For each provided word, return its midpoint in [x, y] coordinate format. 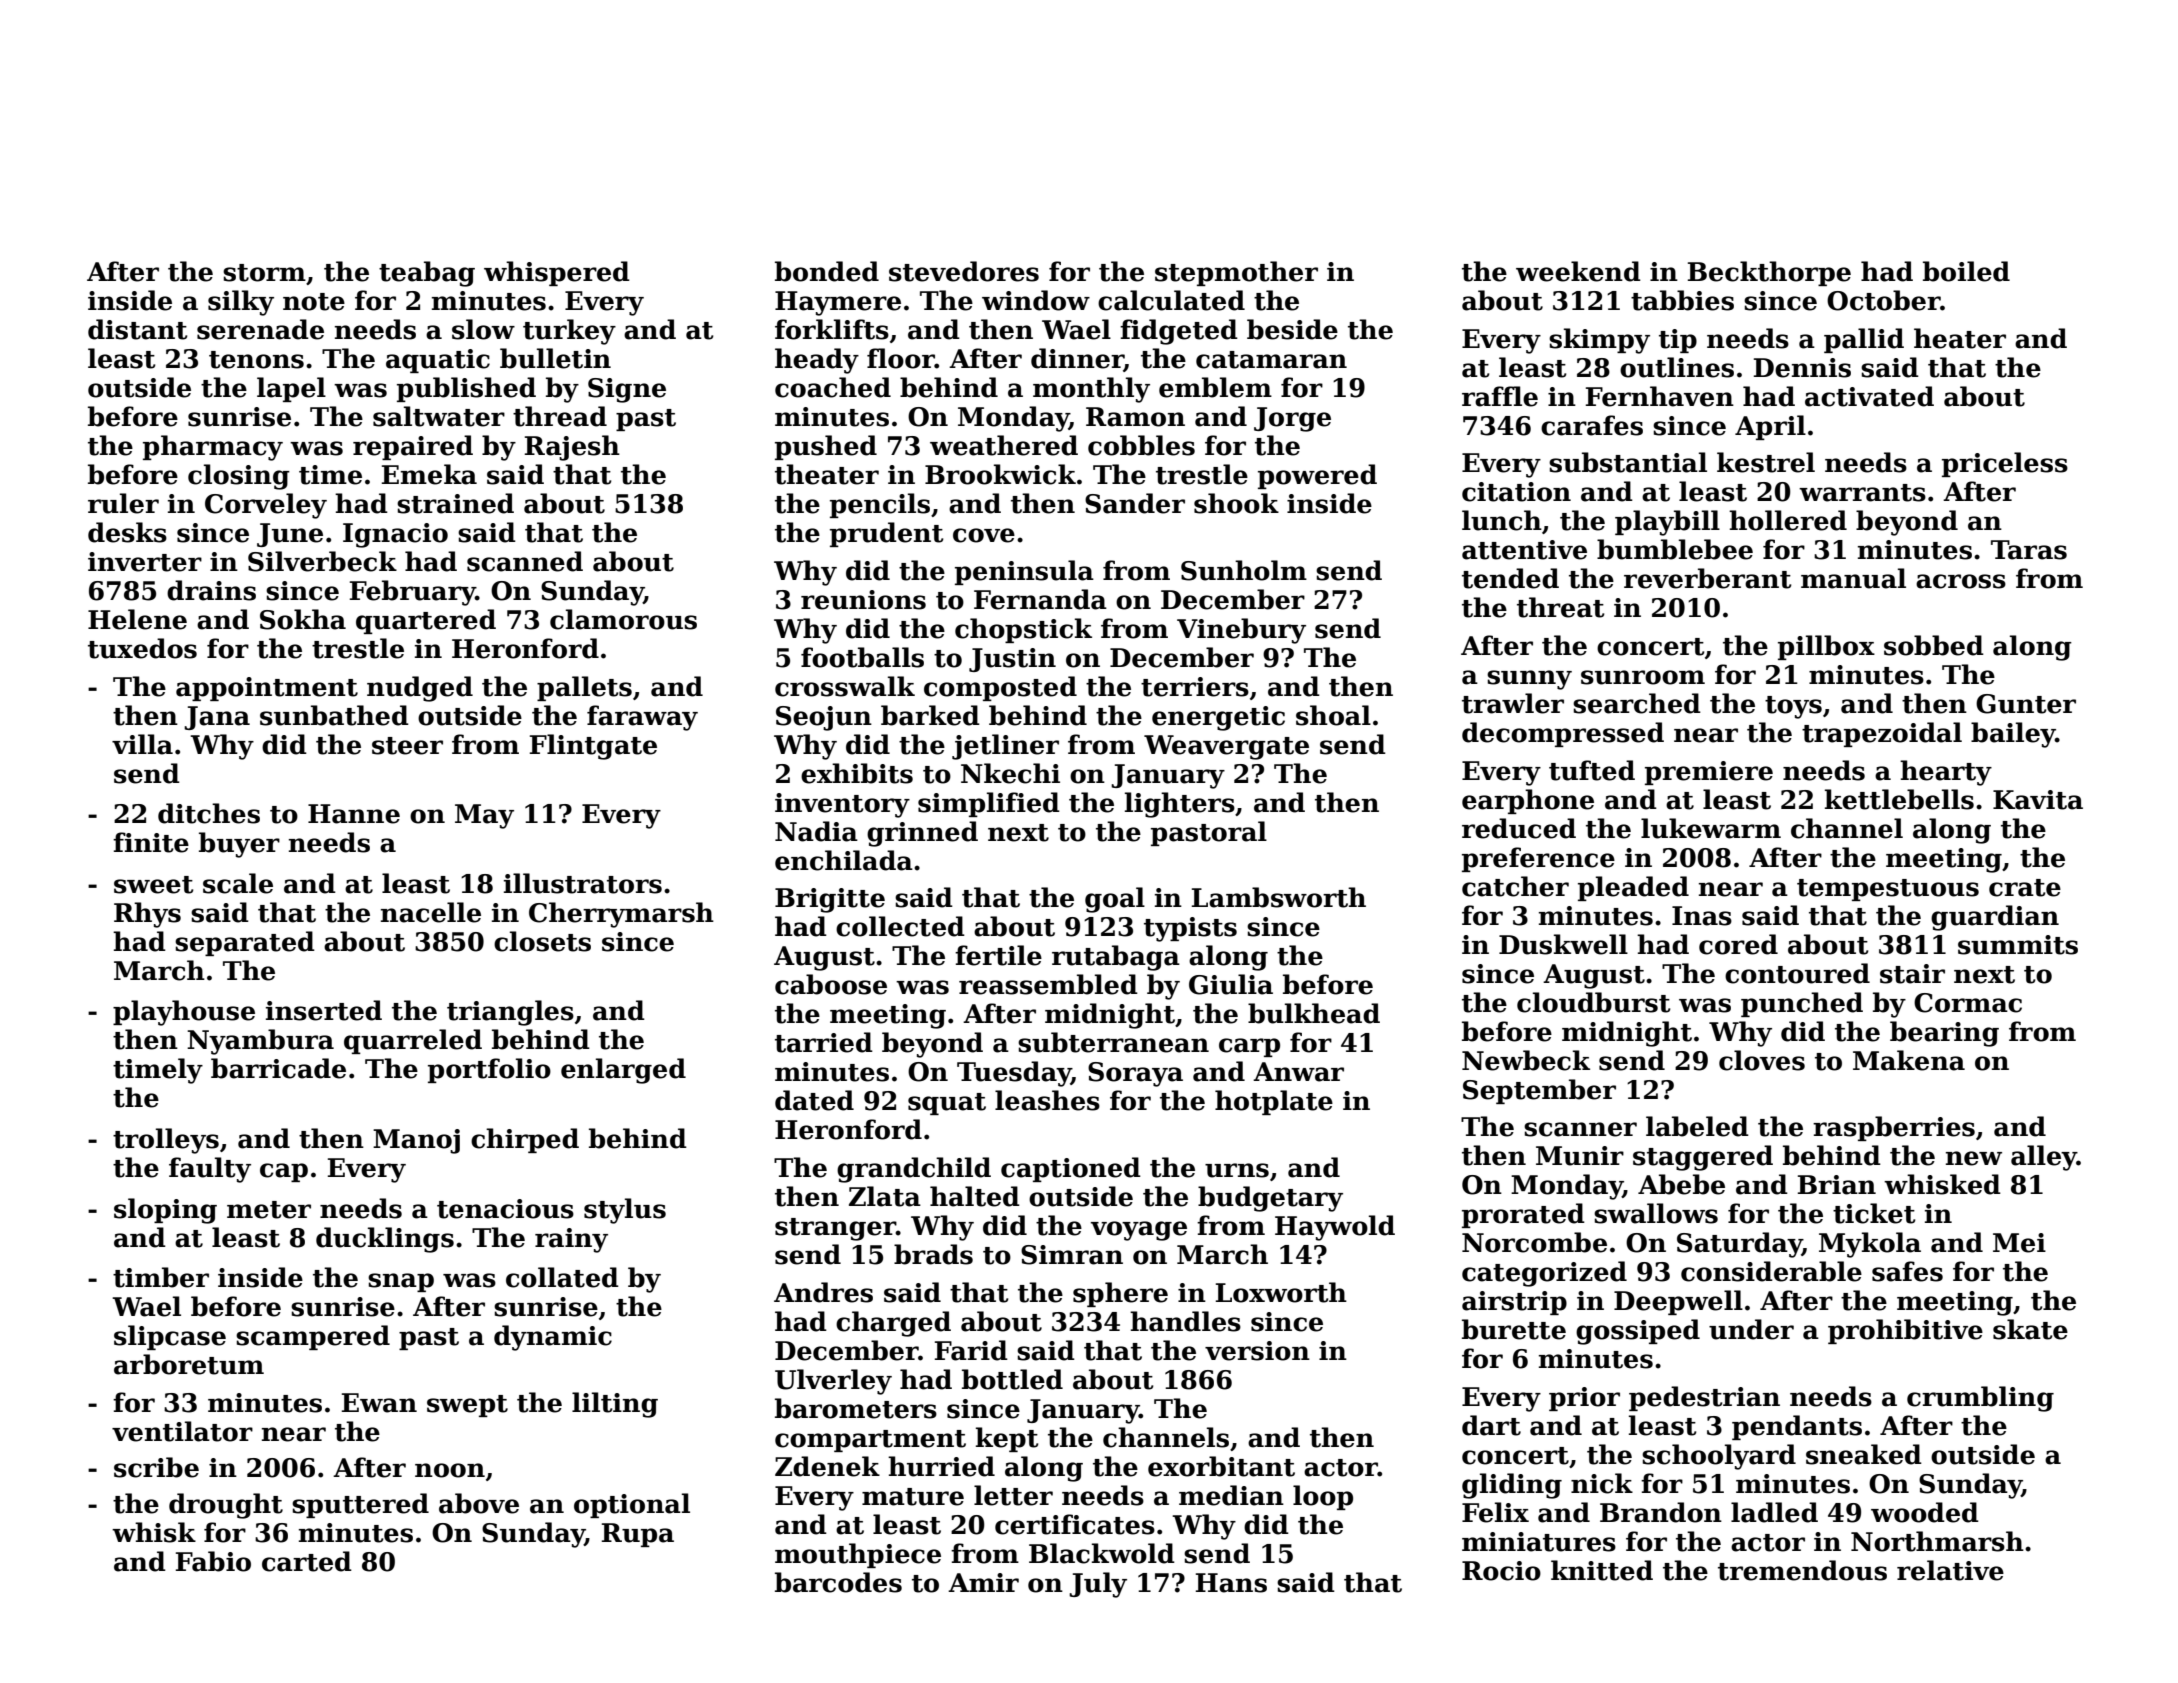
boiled [1966, 271]
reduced [1519, 828]
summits [2018, 945]
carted [307, 1561]
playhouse [184, 1013]
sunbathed [334, 715]
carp [1249, 1047]
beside [1292, 329]
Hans [1231, 1583]
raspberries [1894, 1128]
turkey [569, 332]
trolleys [166, 1141]
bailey [2013, 735]
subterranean [1113, 1042]
